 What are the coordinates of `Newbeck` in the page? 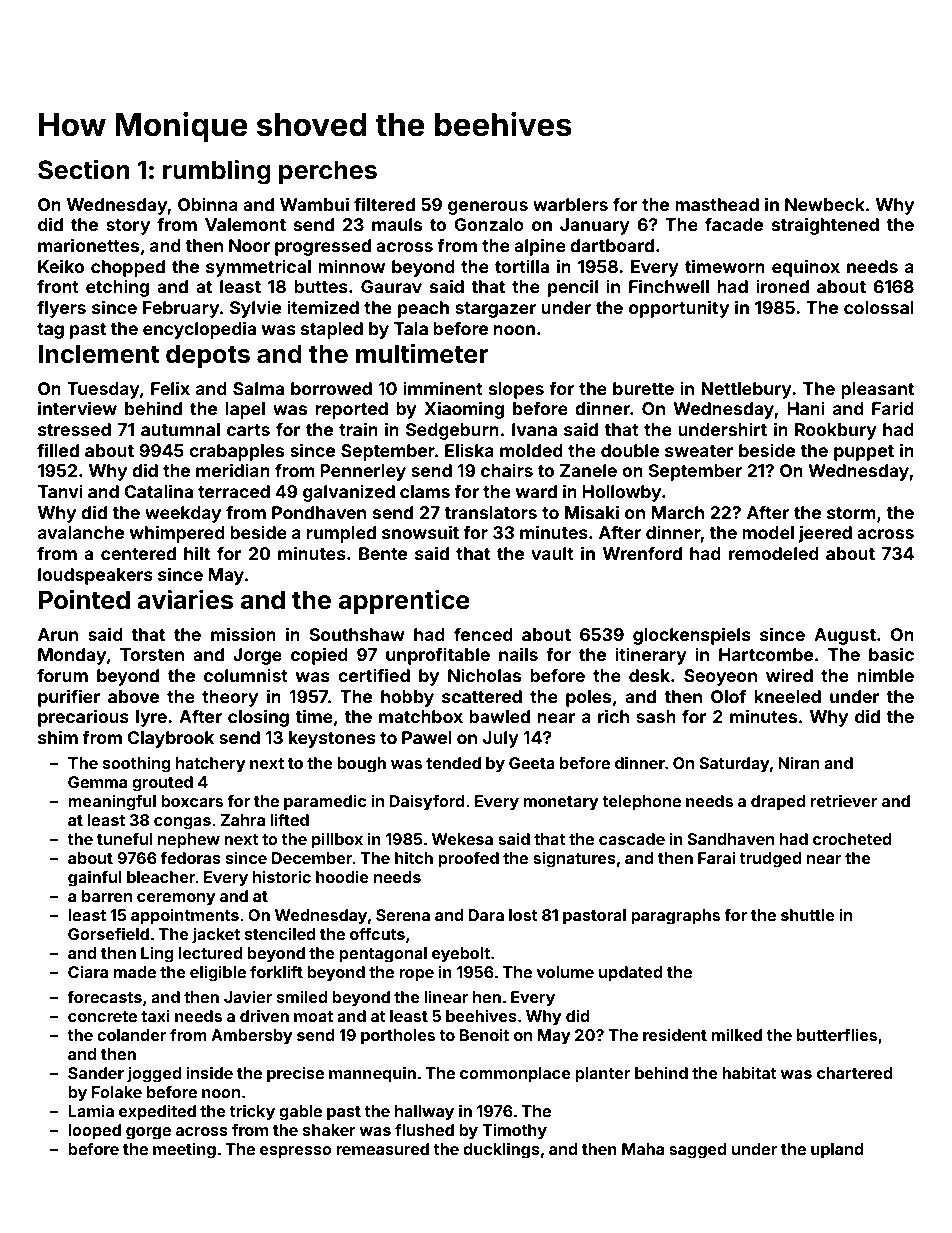 It's located at (825, 204).
